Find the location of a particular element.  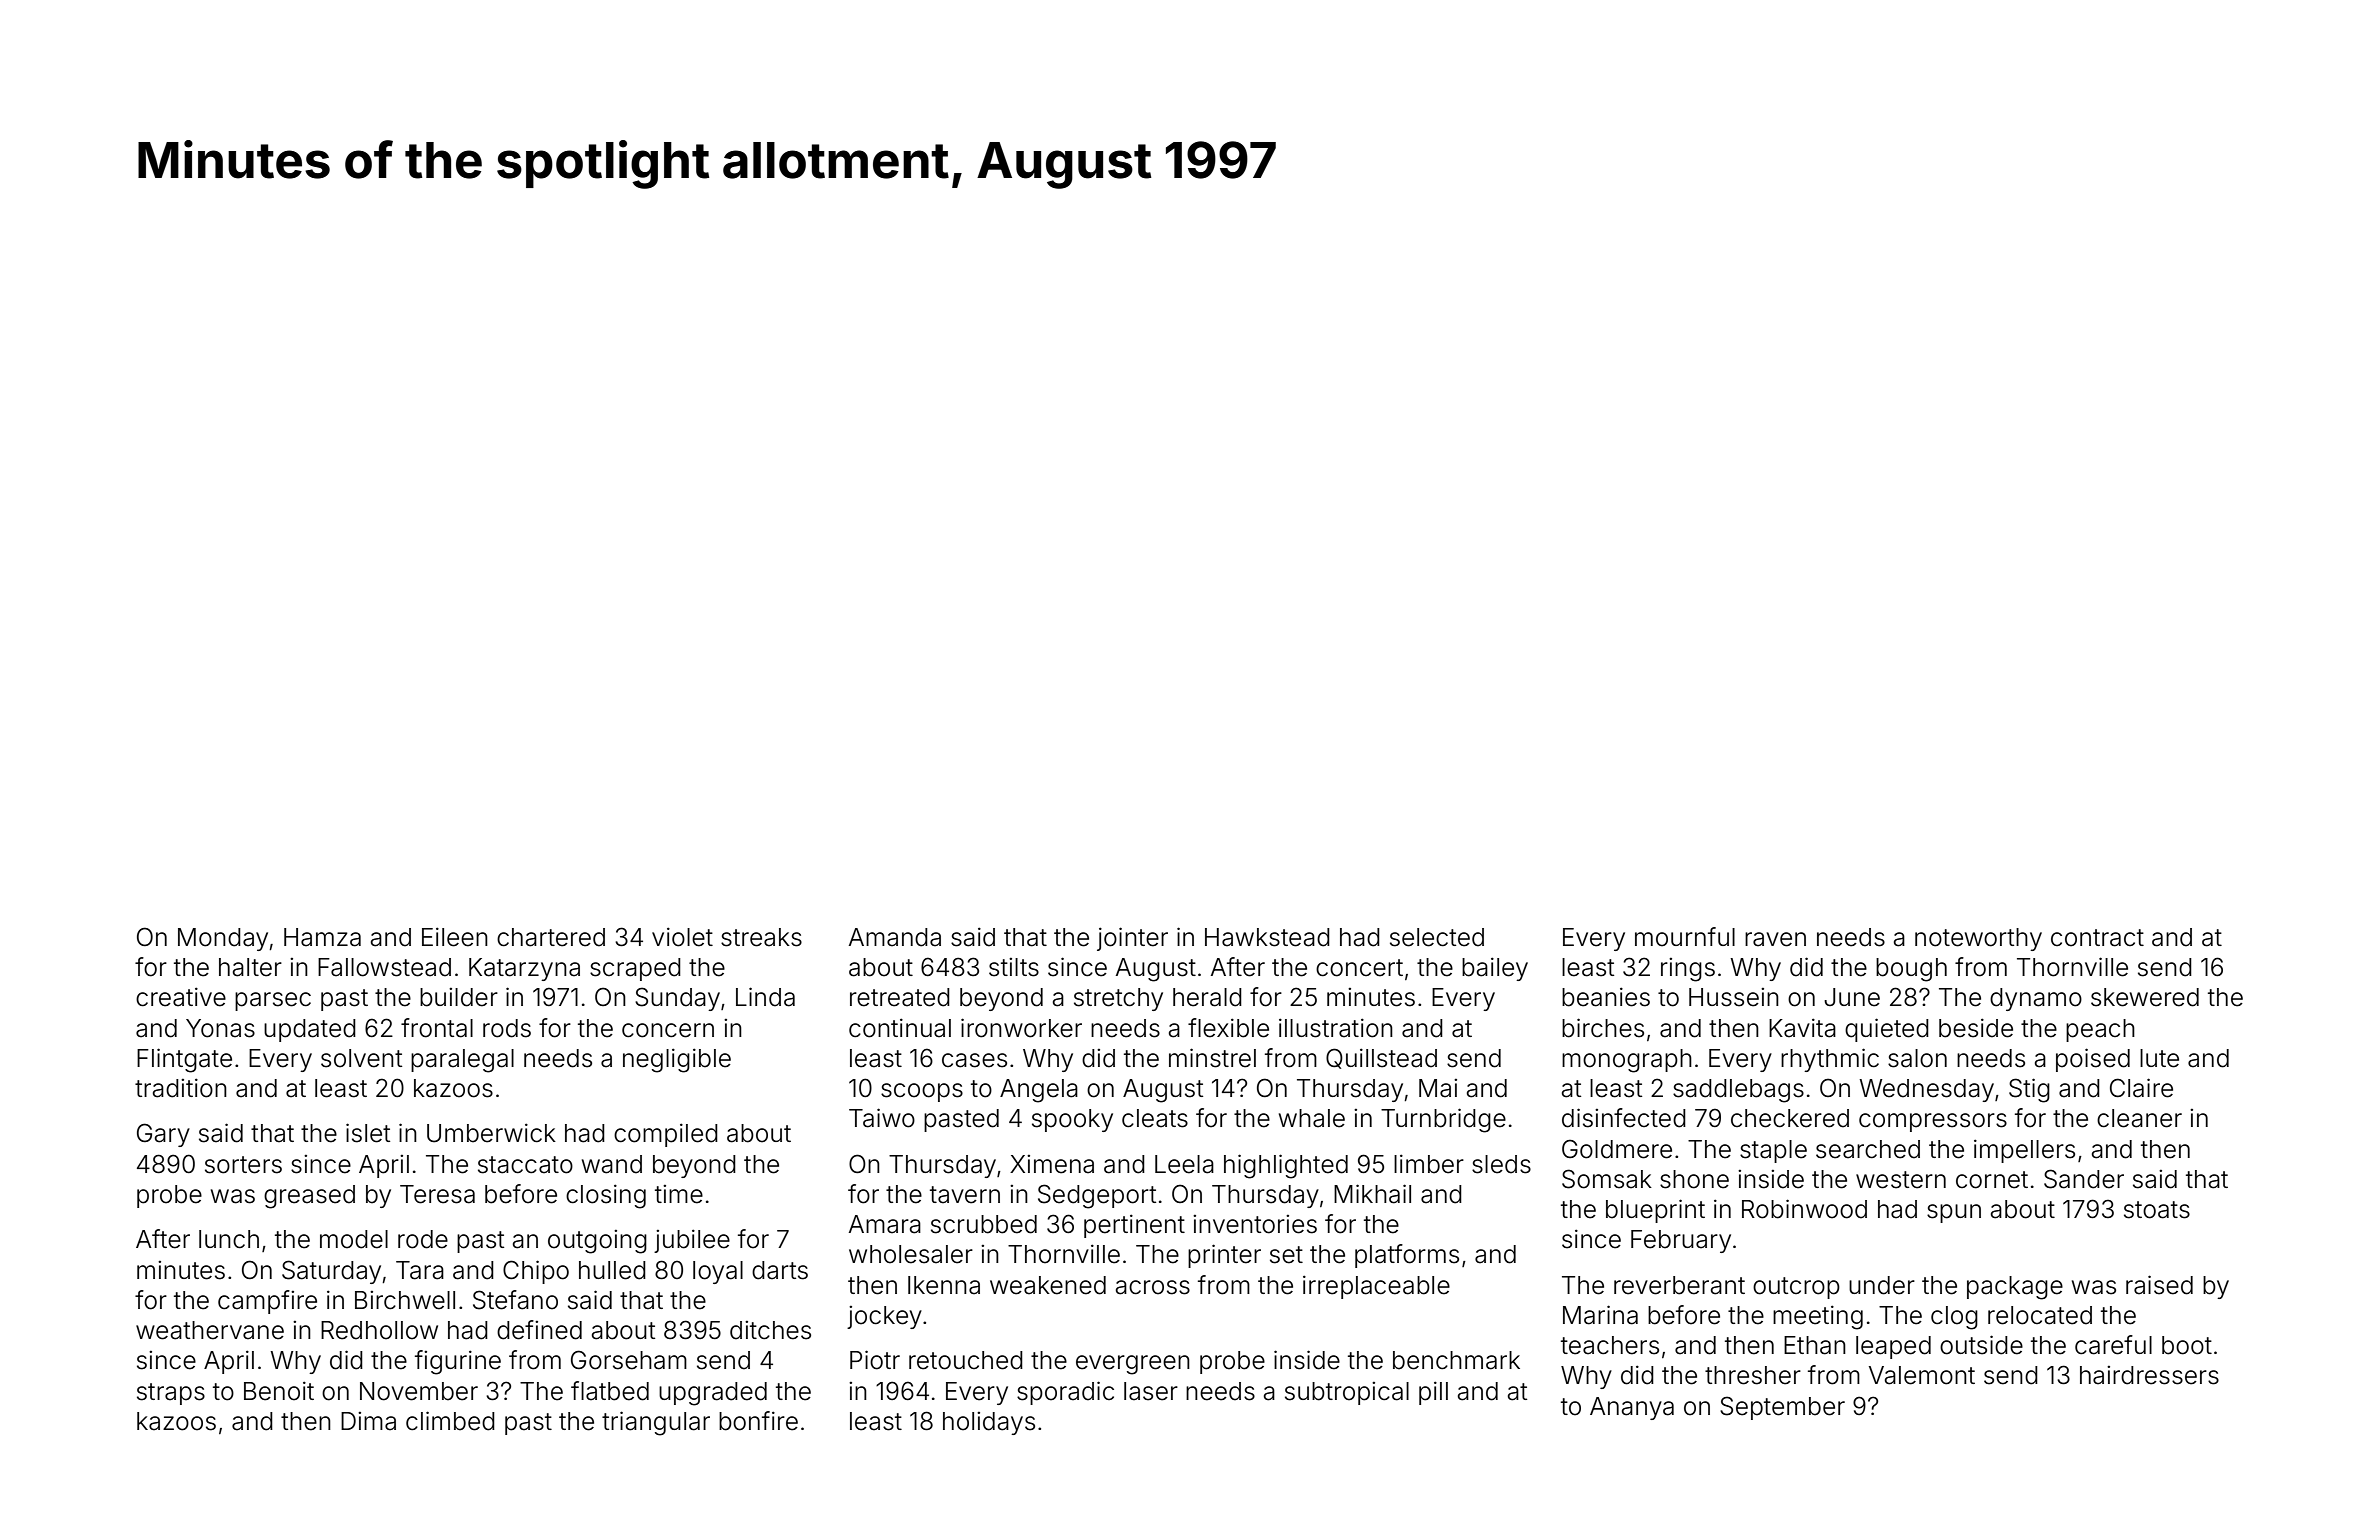

Sander is located at coordinates (2084, 1179).
